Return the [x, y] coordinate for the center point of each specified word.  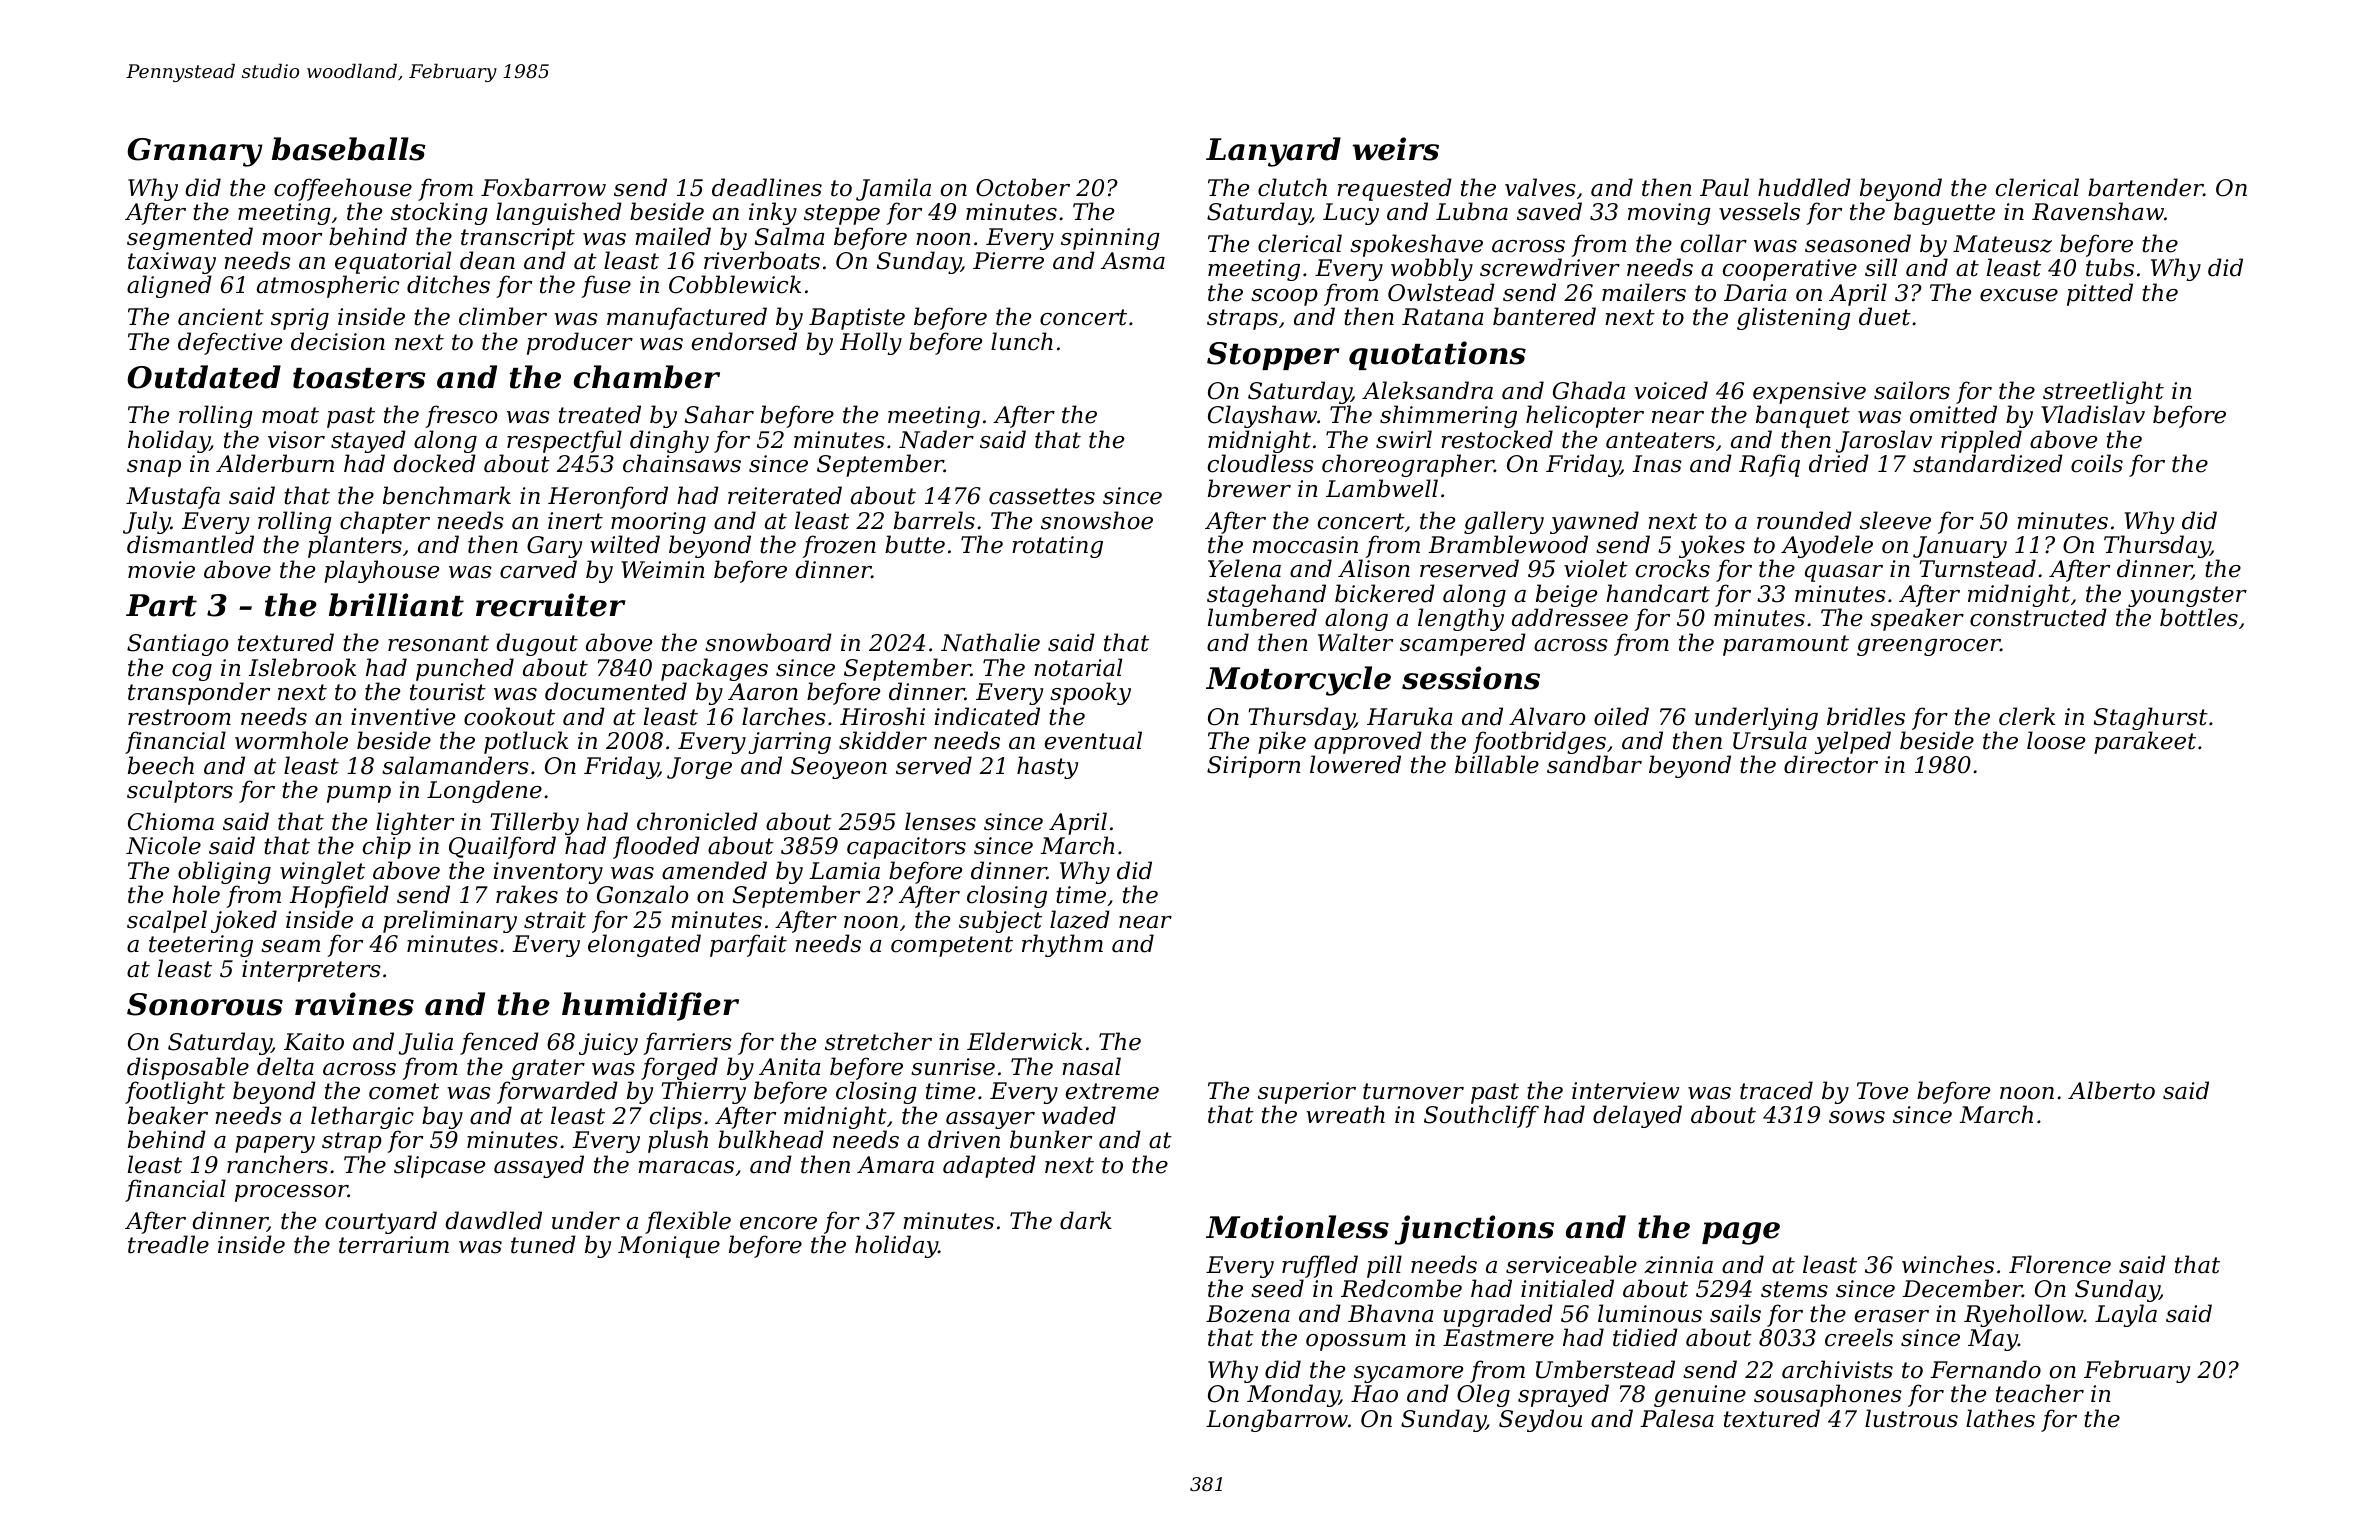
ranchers [277, 1164]
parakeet [2145, 742]
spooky [1090, 693]
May [1993, 1340]
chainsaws [682, 463]
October [1023, 187]
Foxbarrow [543, 187]
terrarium [394, 1245]
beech [161, 765]
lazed [1080, 919]
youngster [2187, 596]
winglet [322, 872]
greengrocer [1928, 647]
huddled [1804, 187]
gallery [1504, 522]
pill [1384, 1266]
